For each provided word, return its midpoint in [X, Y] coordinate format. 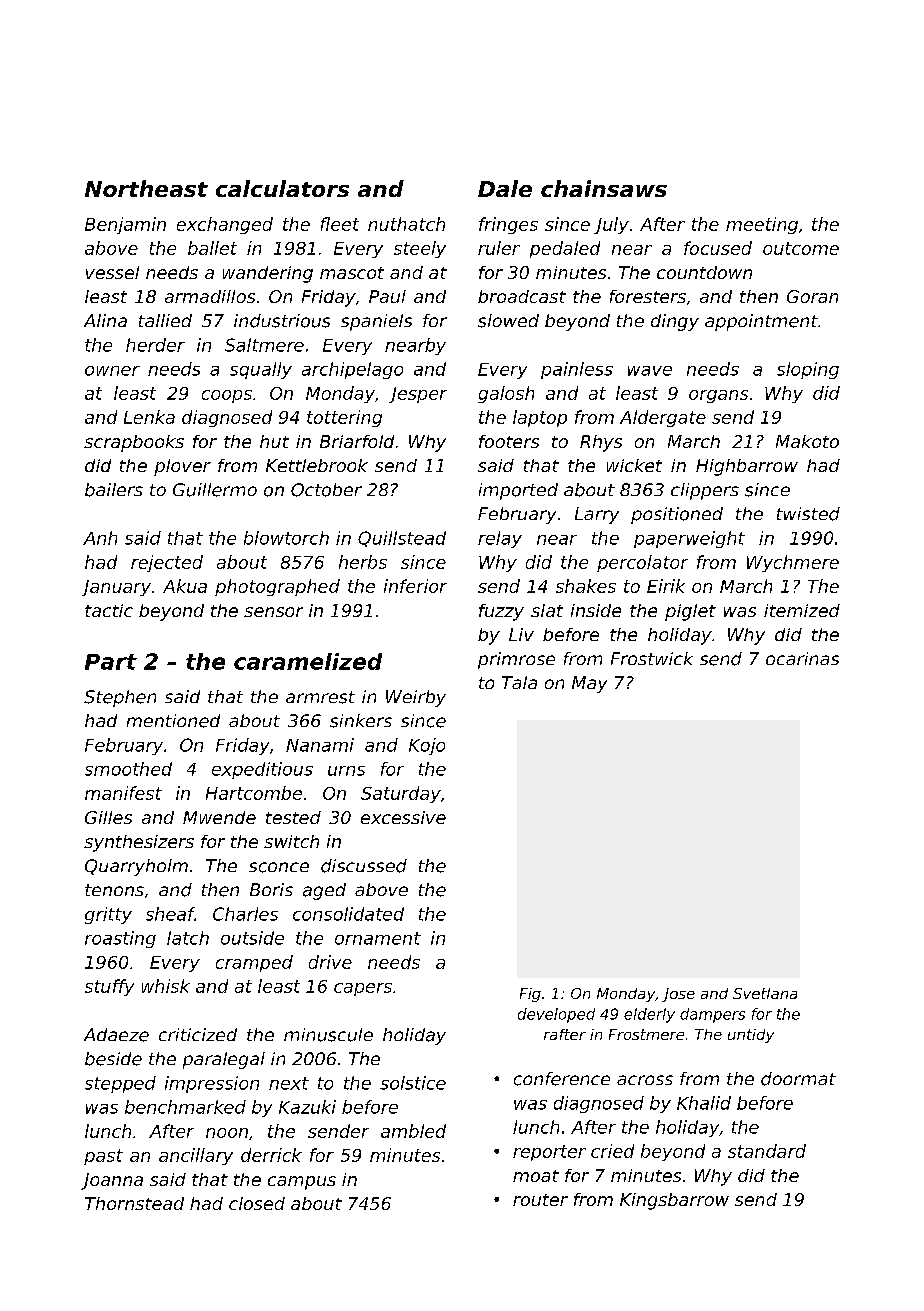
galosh [506, 394]
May [589, 684]
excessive [403, 817]
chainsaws [604, 188]
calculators [282, 188]
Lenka [149, 417]
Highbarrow [747, 467]
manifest [123, 793]
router [540, 1200]
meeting [762, 225]
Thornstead [134, 1203]
